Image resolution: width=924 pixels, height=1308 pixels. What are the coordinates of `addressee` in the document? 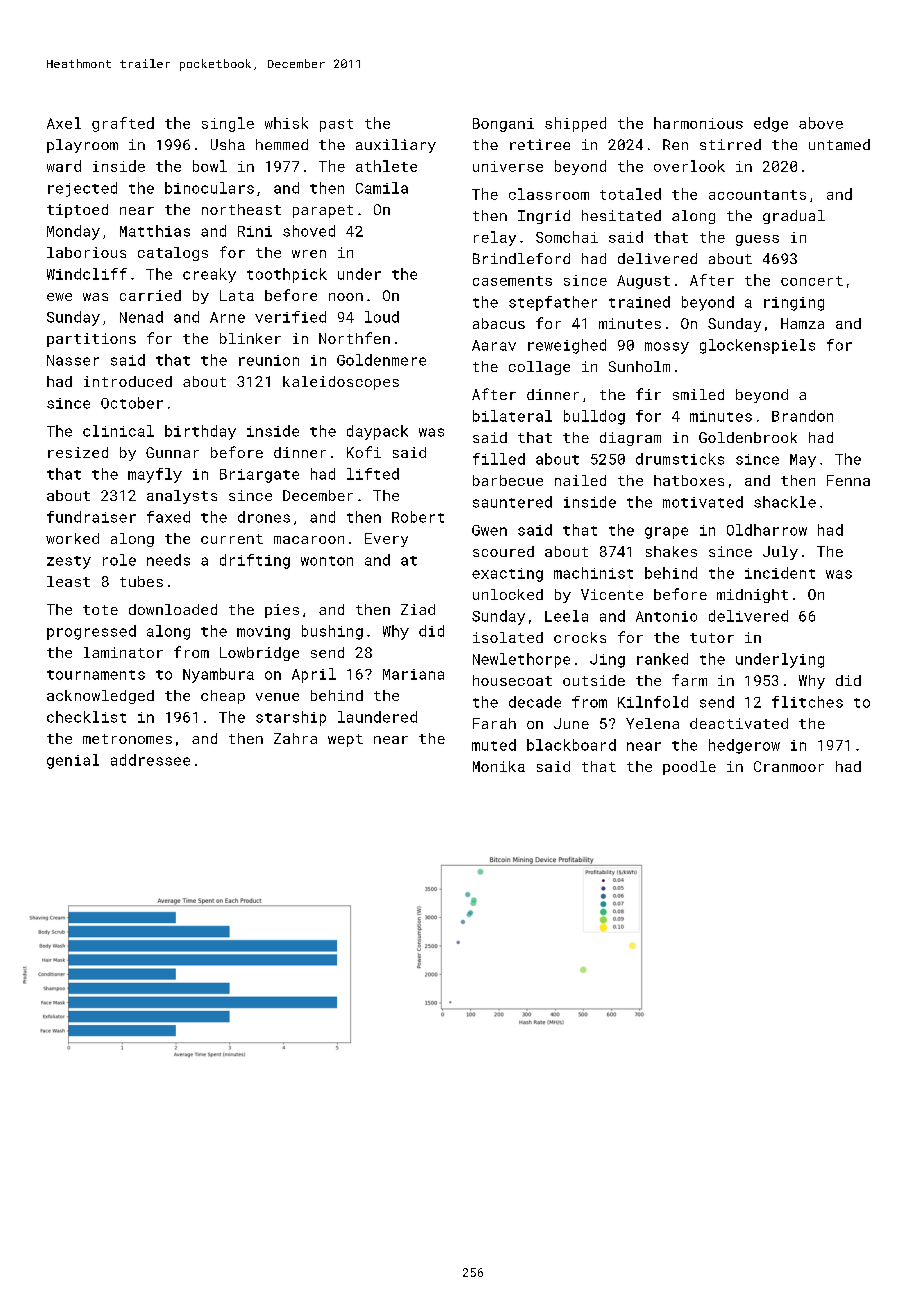 It's located at (150, 760).
